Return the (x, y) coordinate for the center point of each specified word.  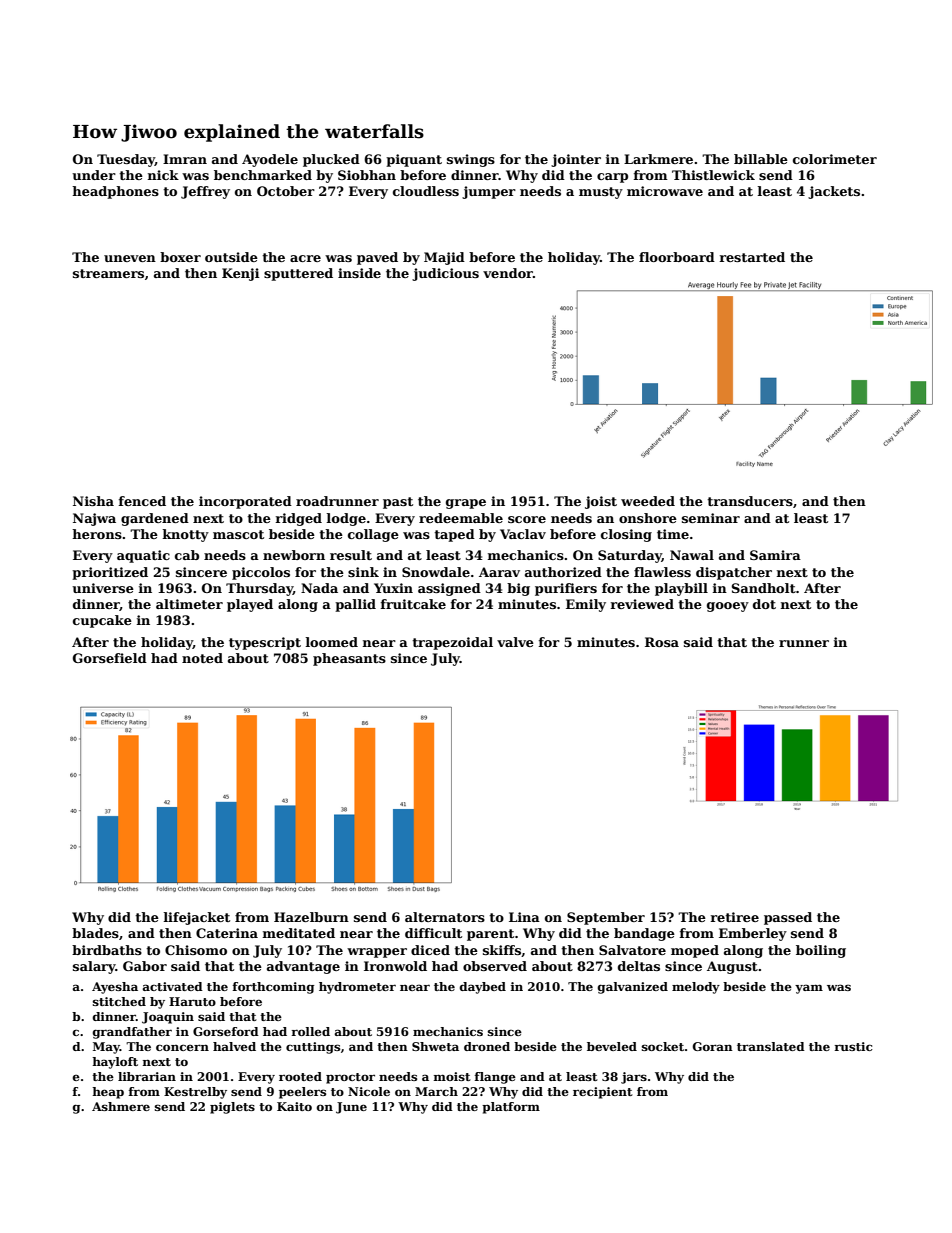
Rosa (662, 642)
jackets (834, 192)
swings (471, 160)
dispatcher (734, 573)
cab (187, 555)
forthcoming (273, 988)
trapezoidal (452, 643)
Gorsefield (110, 658)
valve (515, 642)
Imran (185, 159)
